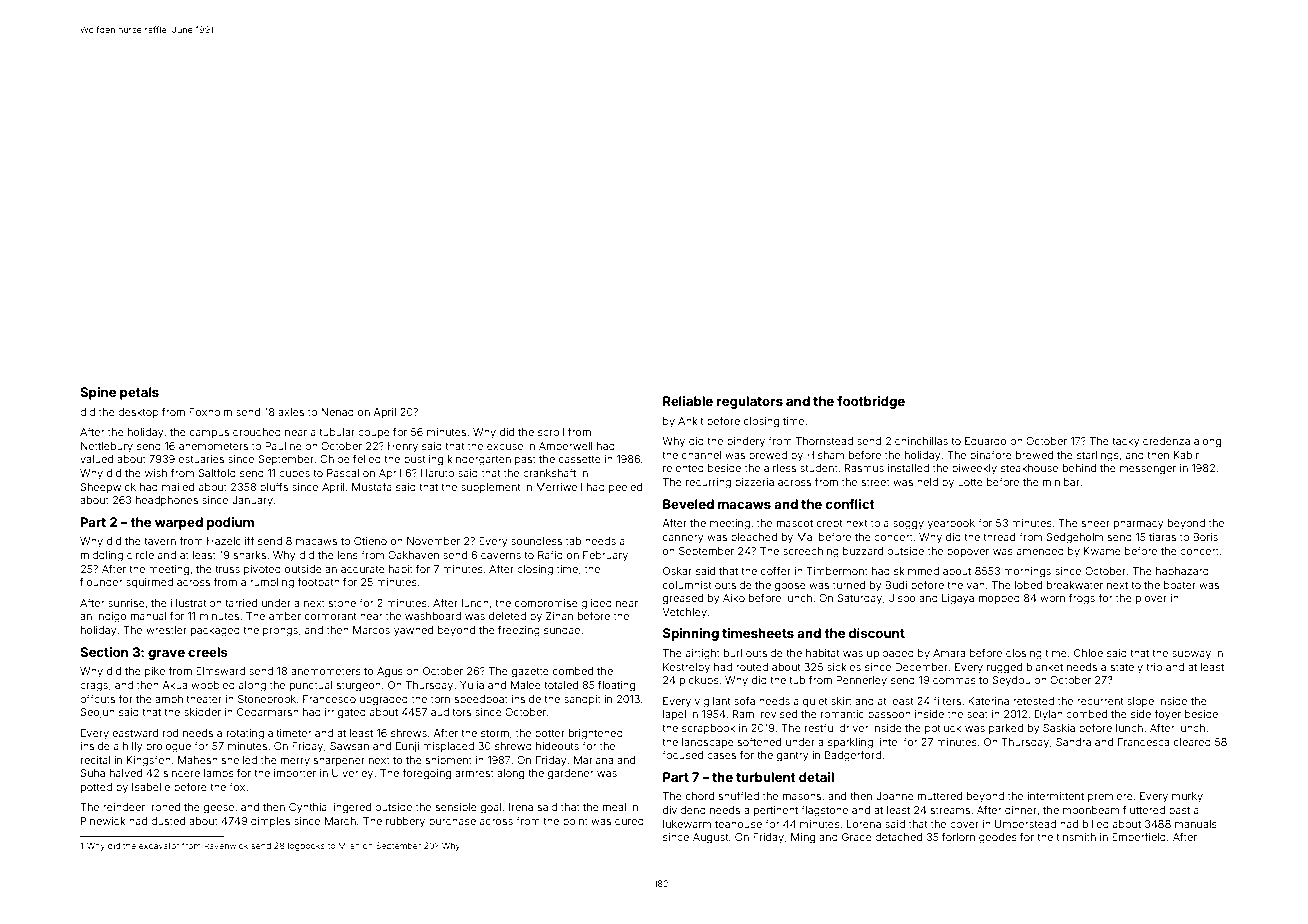  Describe the element at coordinates (139, 393) in the screenshot. I see `petals` at that location.
